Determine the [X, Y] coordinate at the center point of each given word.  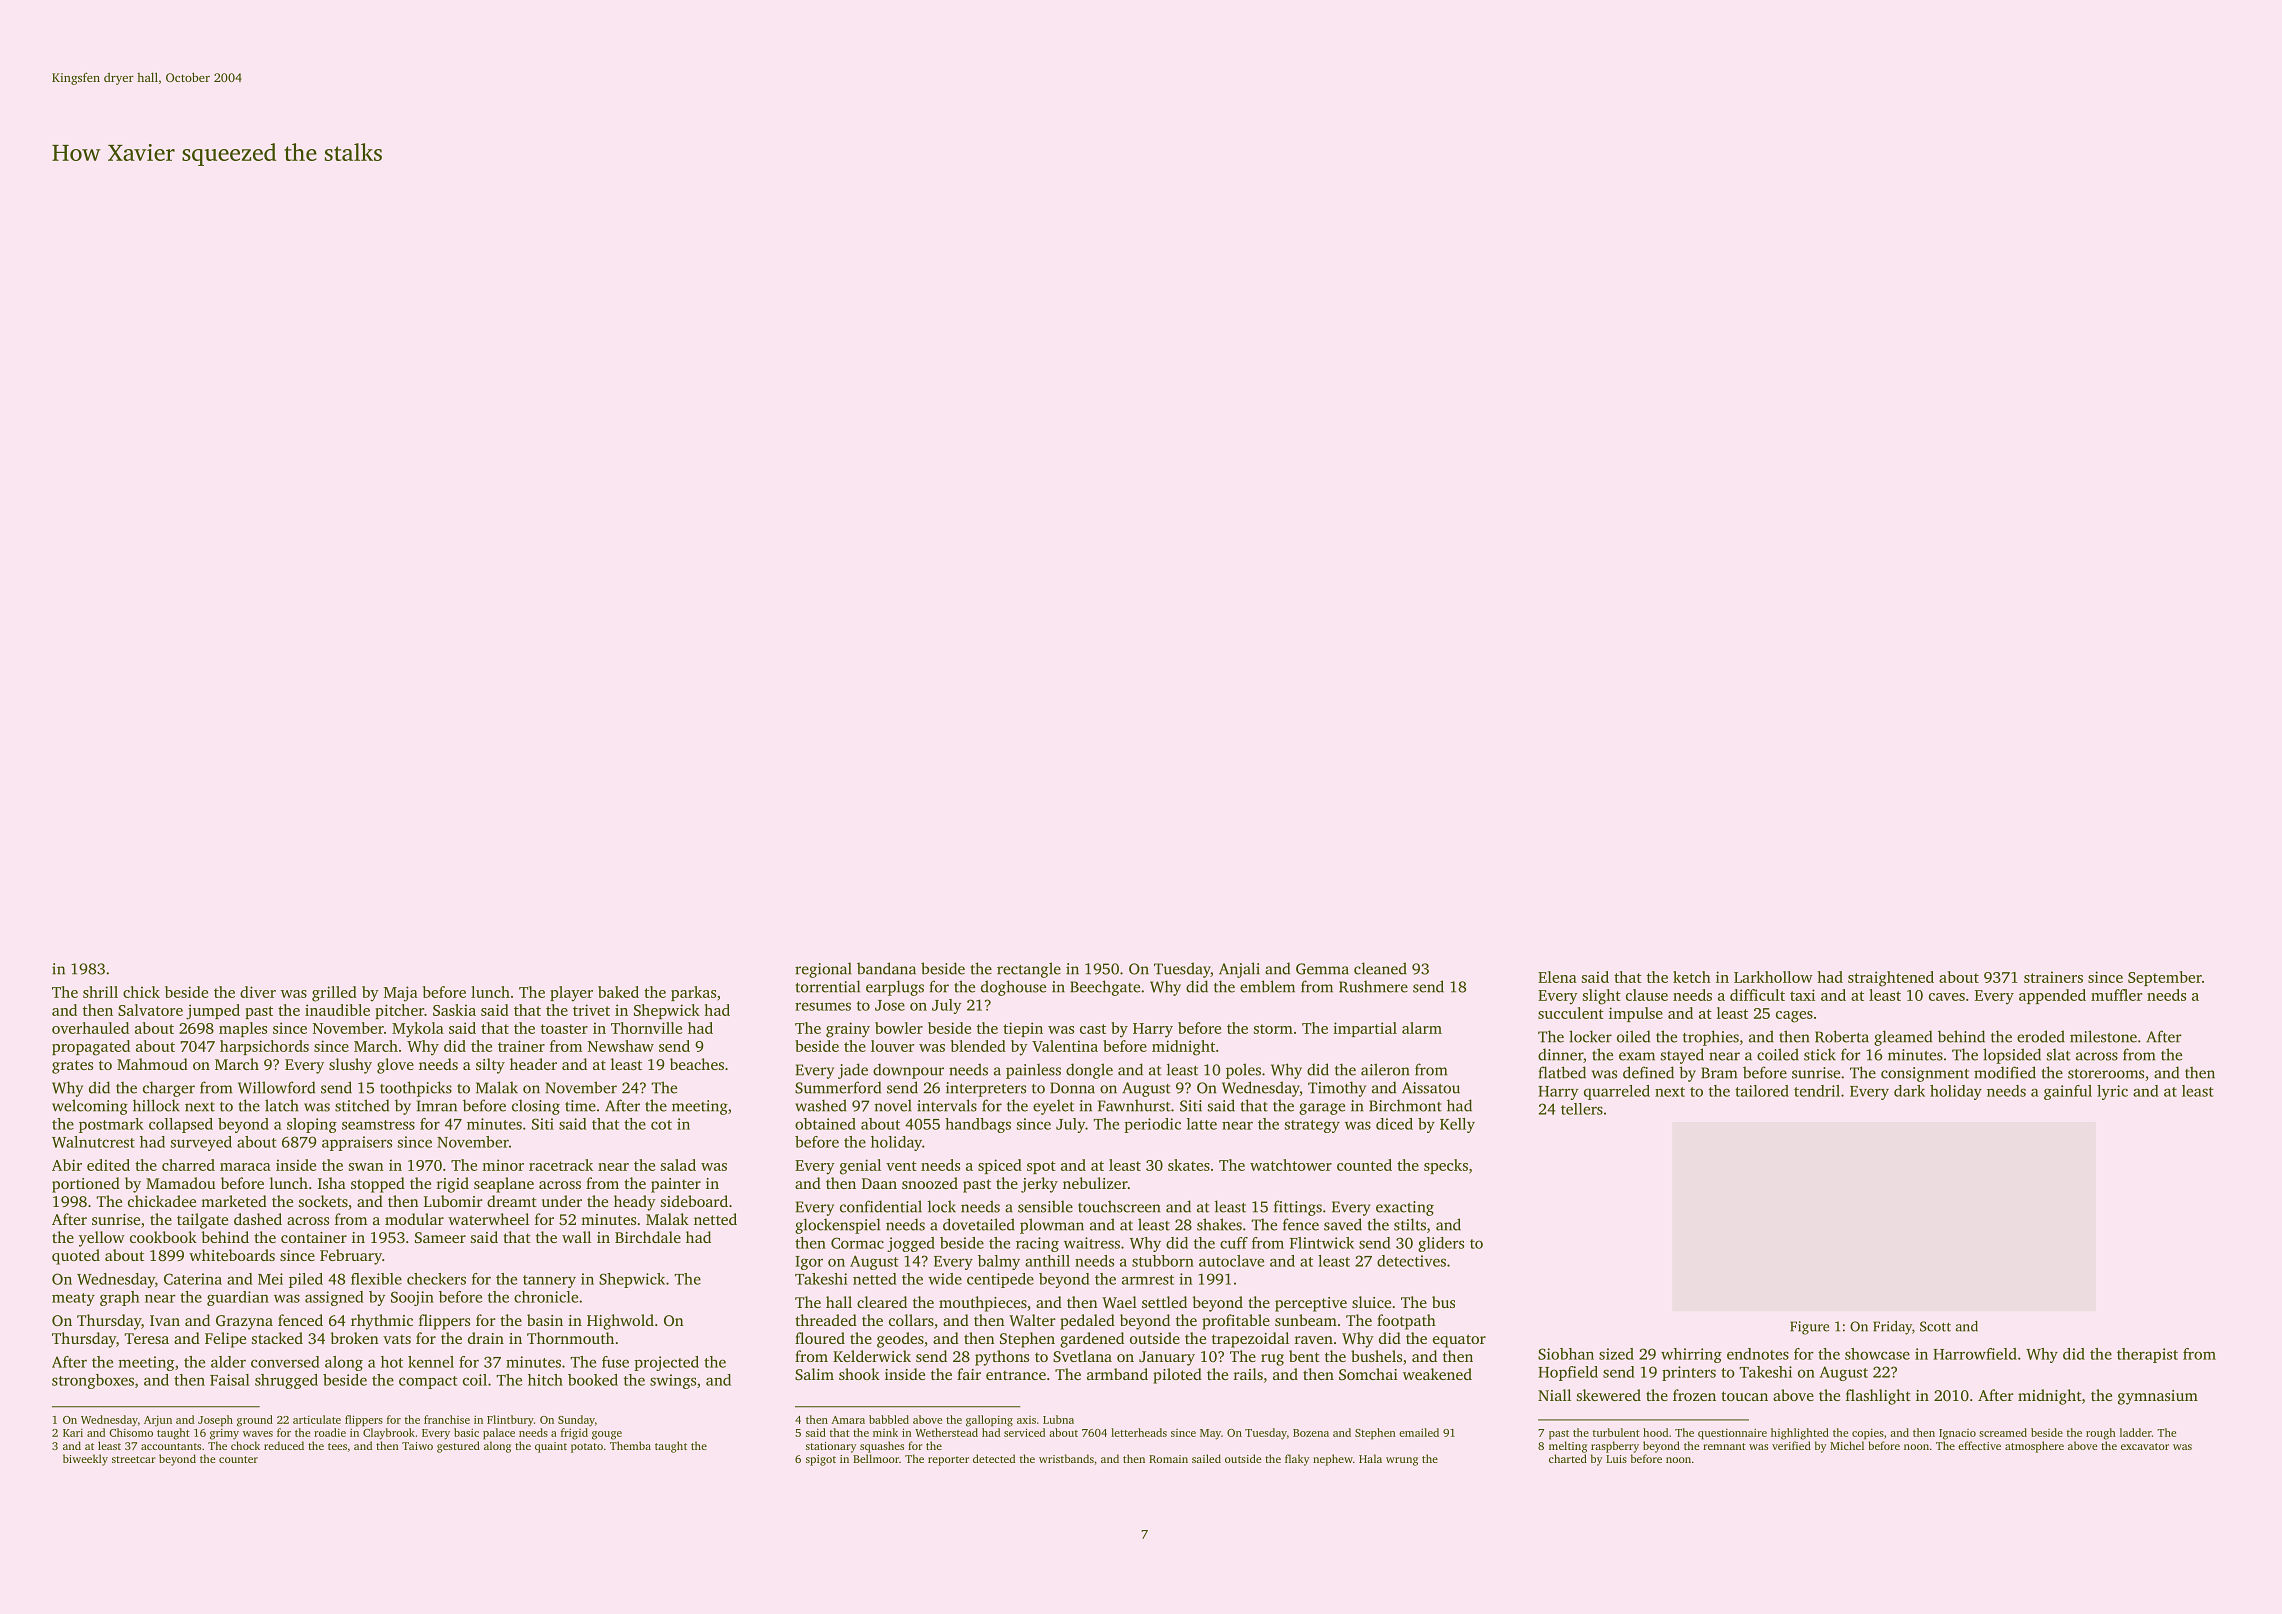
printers [1689, 1373]
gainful [2068, 1092]
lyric [2112, 1092]
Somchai [1368, 1374]
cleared [882, 1302]
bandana [886, 968]
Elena [1557, 977]
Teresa [146, 1338]
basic [466, 1432]
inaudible [337, 1010]
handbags [978, 1125]
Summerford [838, 1087]
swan [366, 1167]
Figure [1809, 1328]
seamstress [378, 1125]
